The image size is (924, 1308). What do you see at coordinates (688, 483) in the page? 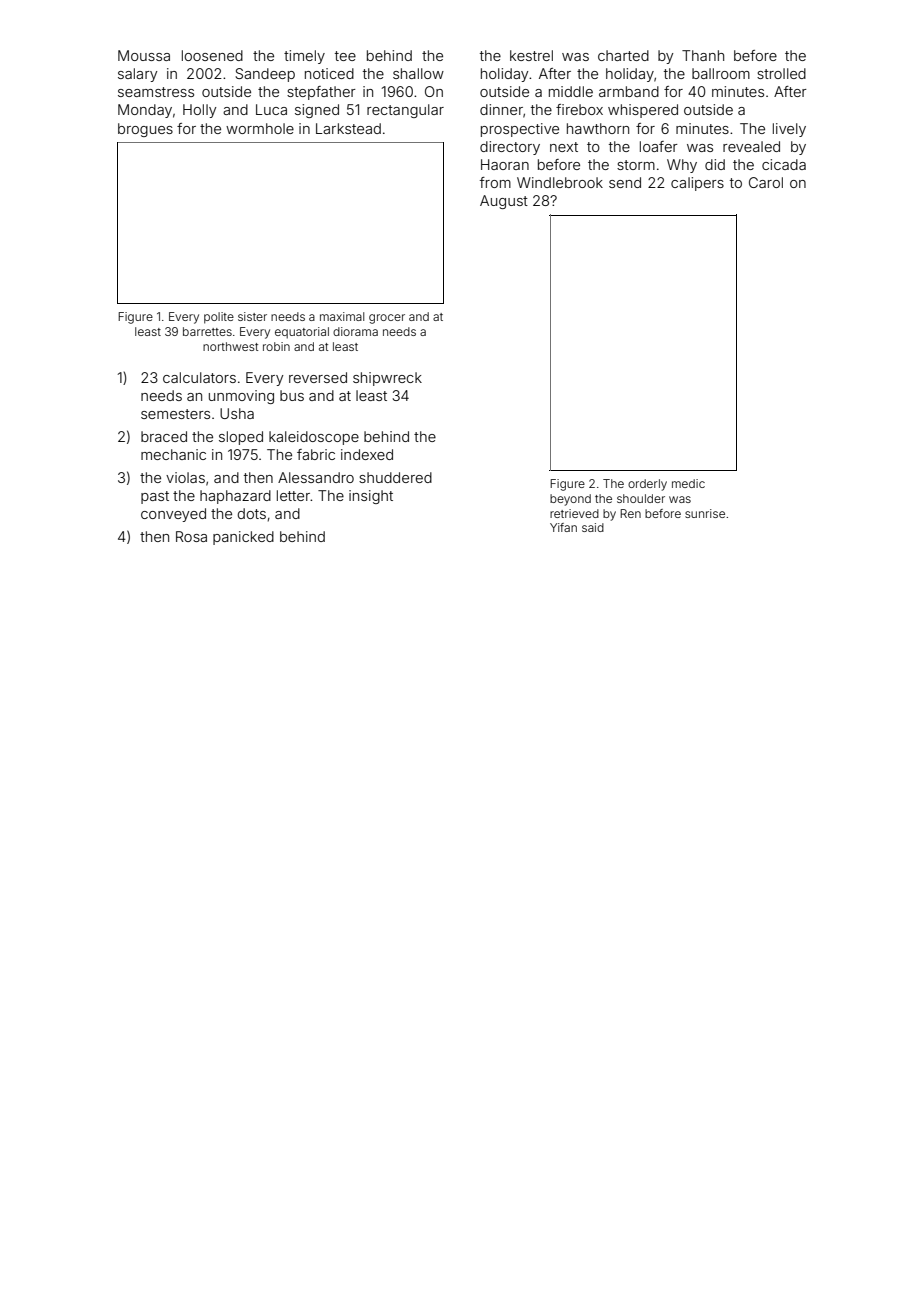
I see `medic` at bounding box center [688, 483].
